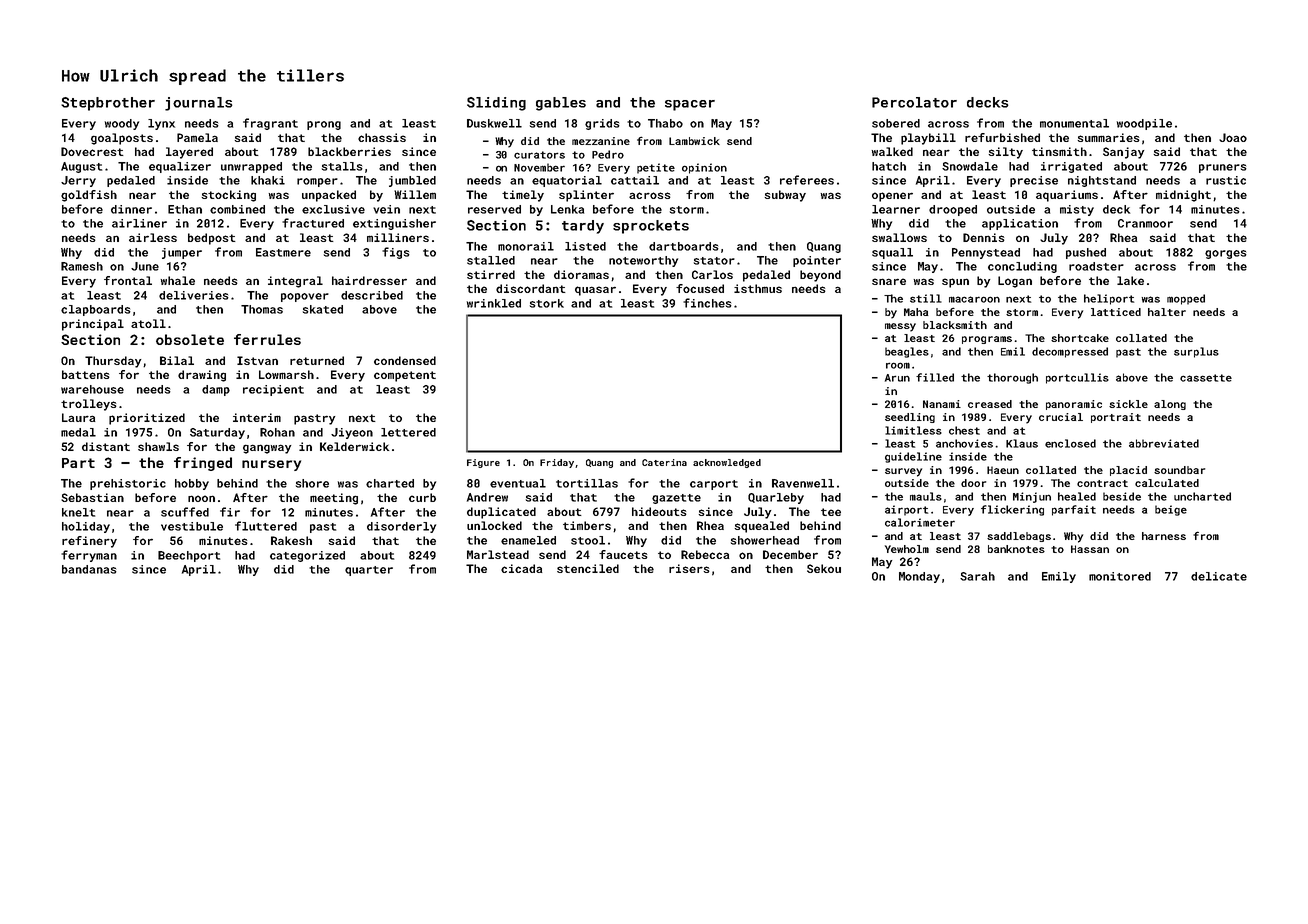 This screenshot has height=924, width=1308. What do you see at coordinates (283, 252) in the screenshot?
I see `Eastmere` at bounding box center [283, 252].
